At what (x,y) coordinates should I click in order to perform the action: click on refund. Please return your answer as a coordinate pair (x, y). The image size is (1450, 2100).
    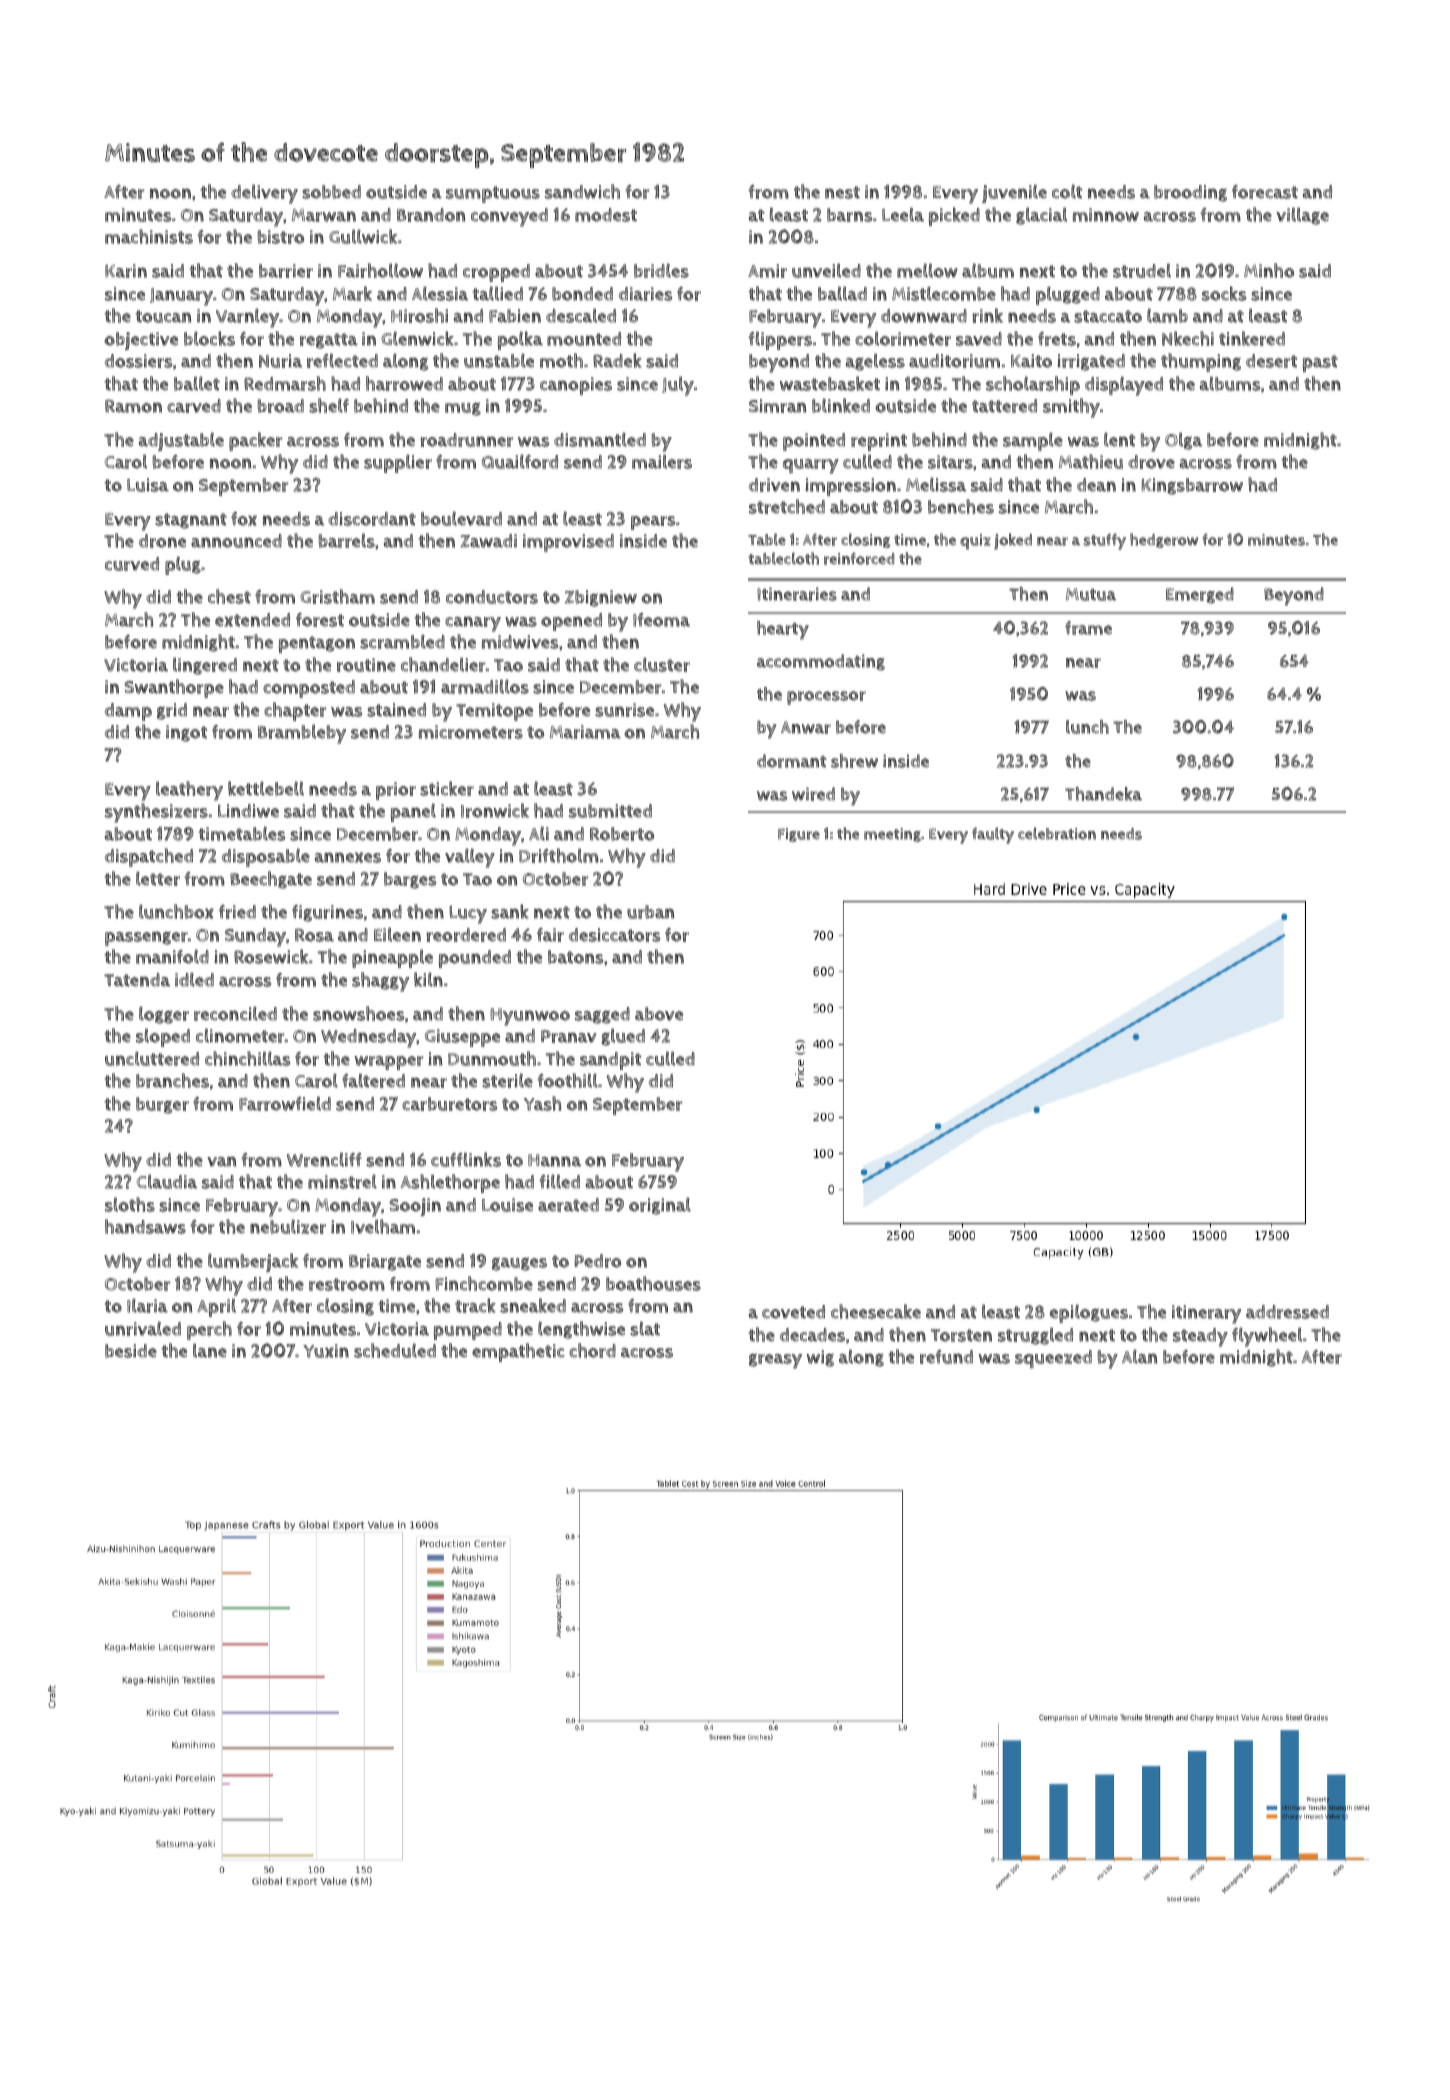
    Looking at the image, I should click on (946, 1357).
